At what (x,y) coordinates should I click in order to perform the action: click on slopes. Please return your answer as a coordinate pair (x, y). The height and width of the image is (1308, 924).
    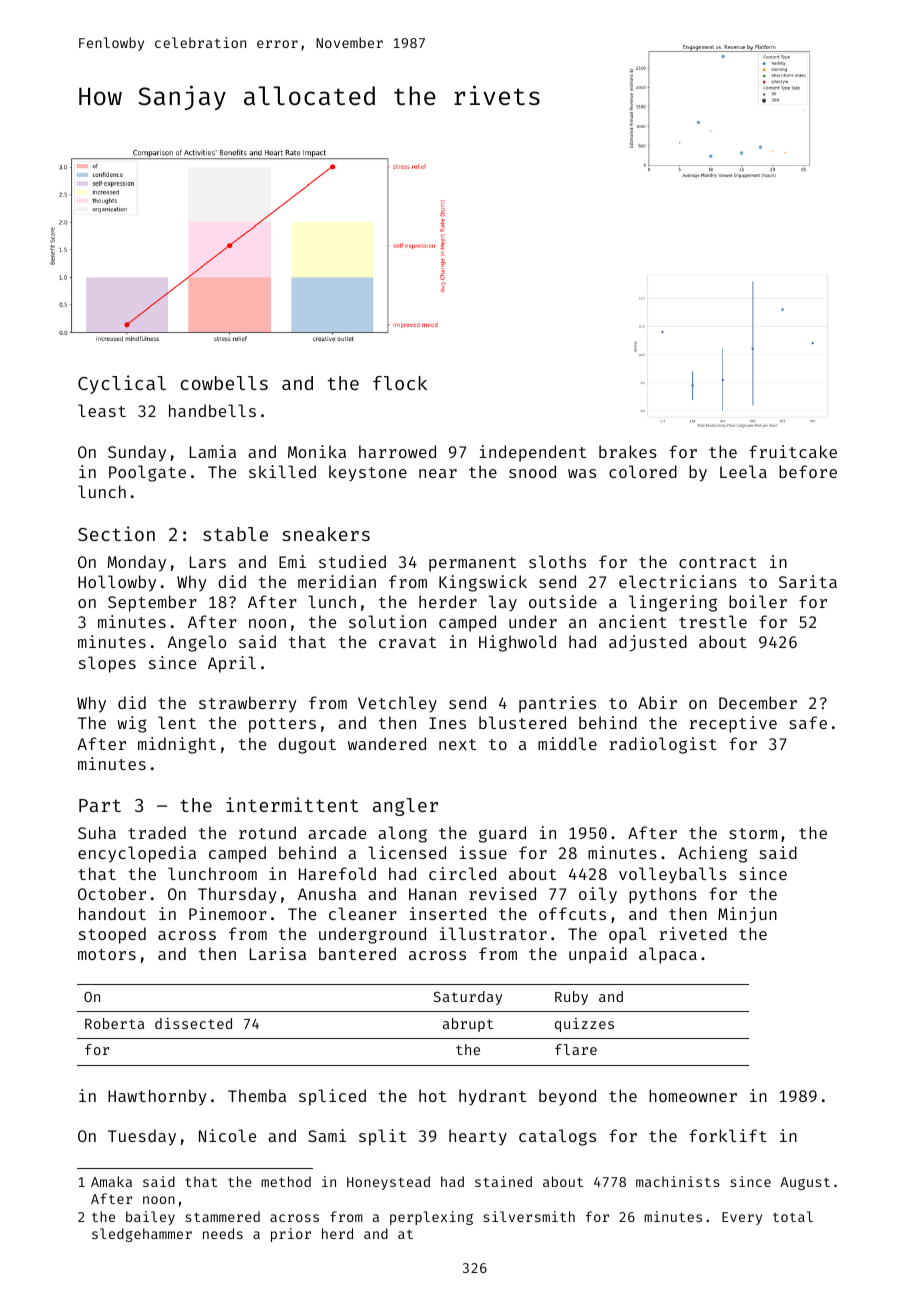
    Looking at the image, I should click on (107, 664).
